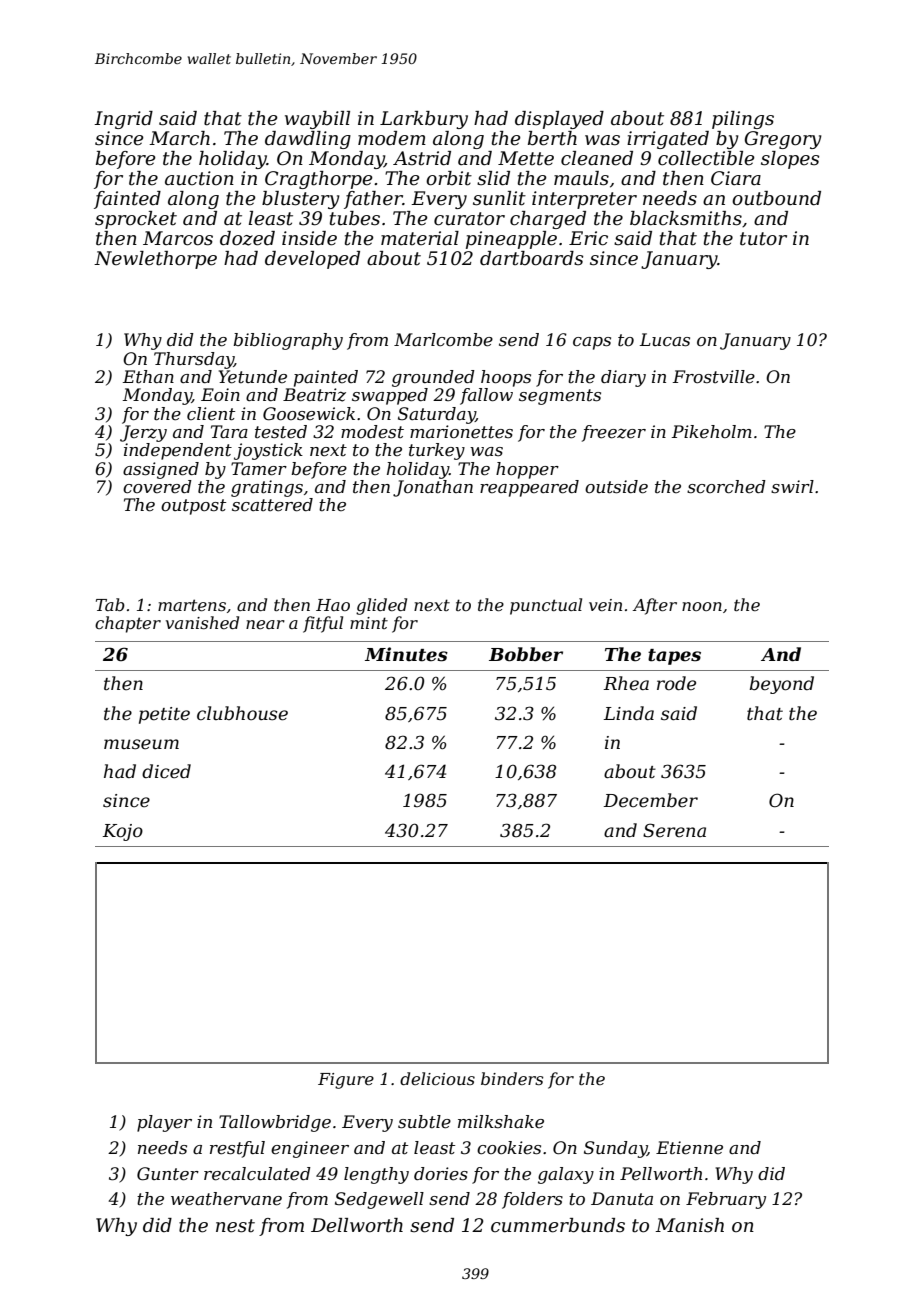 This document has height=1308, width=924. What do you see at coordinates (235, 1226) in the document?
I see `nest` at bounding box center [235, 1226].
